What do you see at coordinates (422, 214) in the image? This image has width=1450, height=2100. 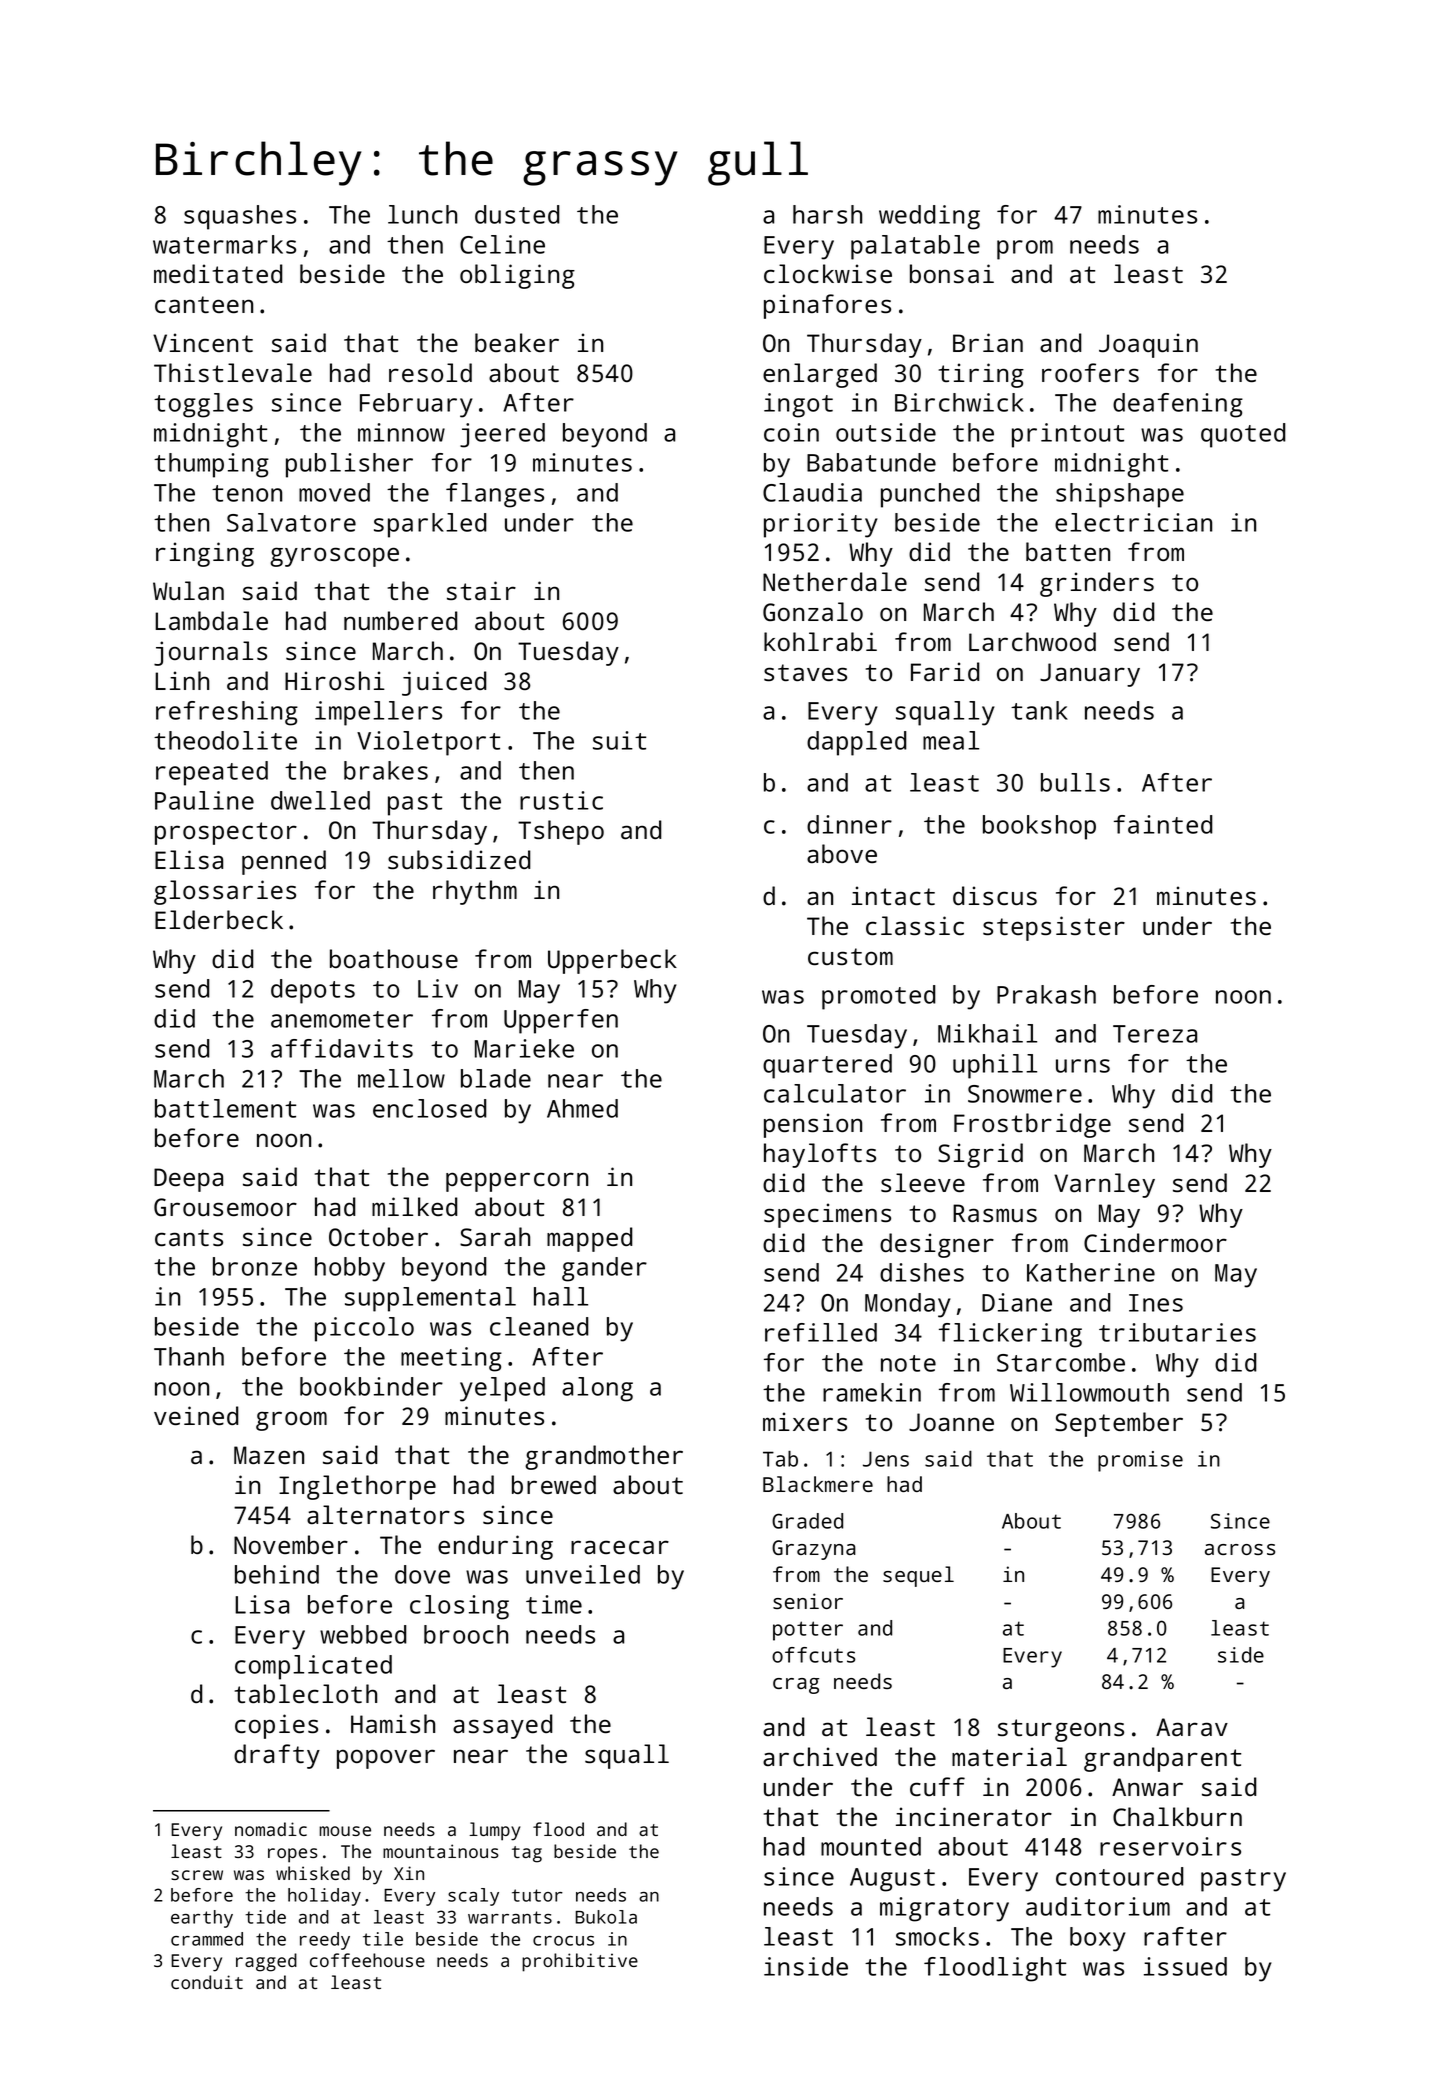 I see `lunch` at bounding box center [422, 214].
